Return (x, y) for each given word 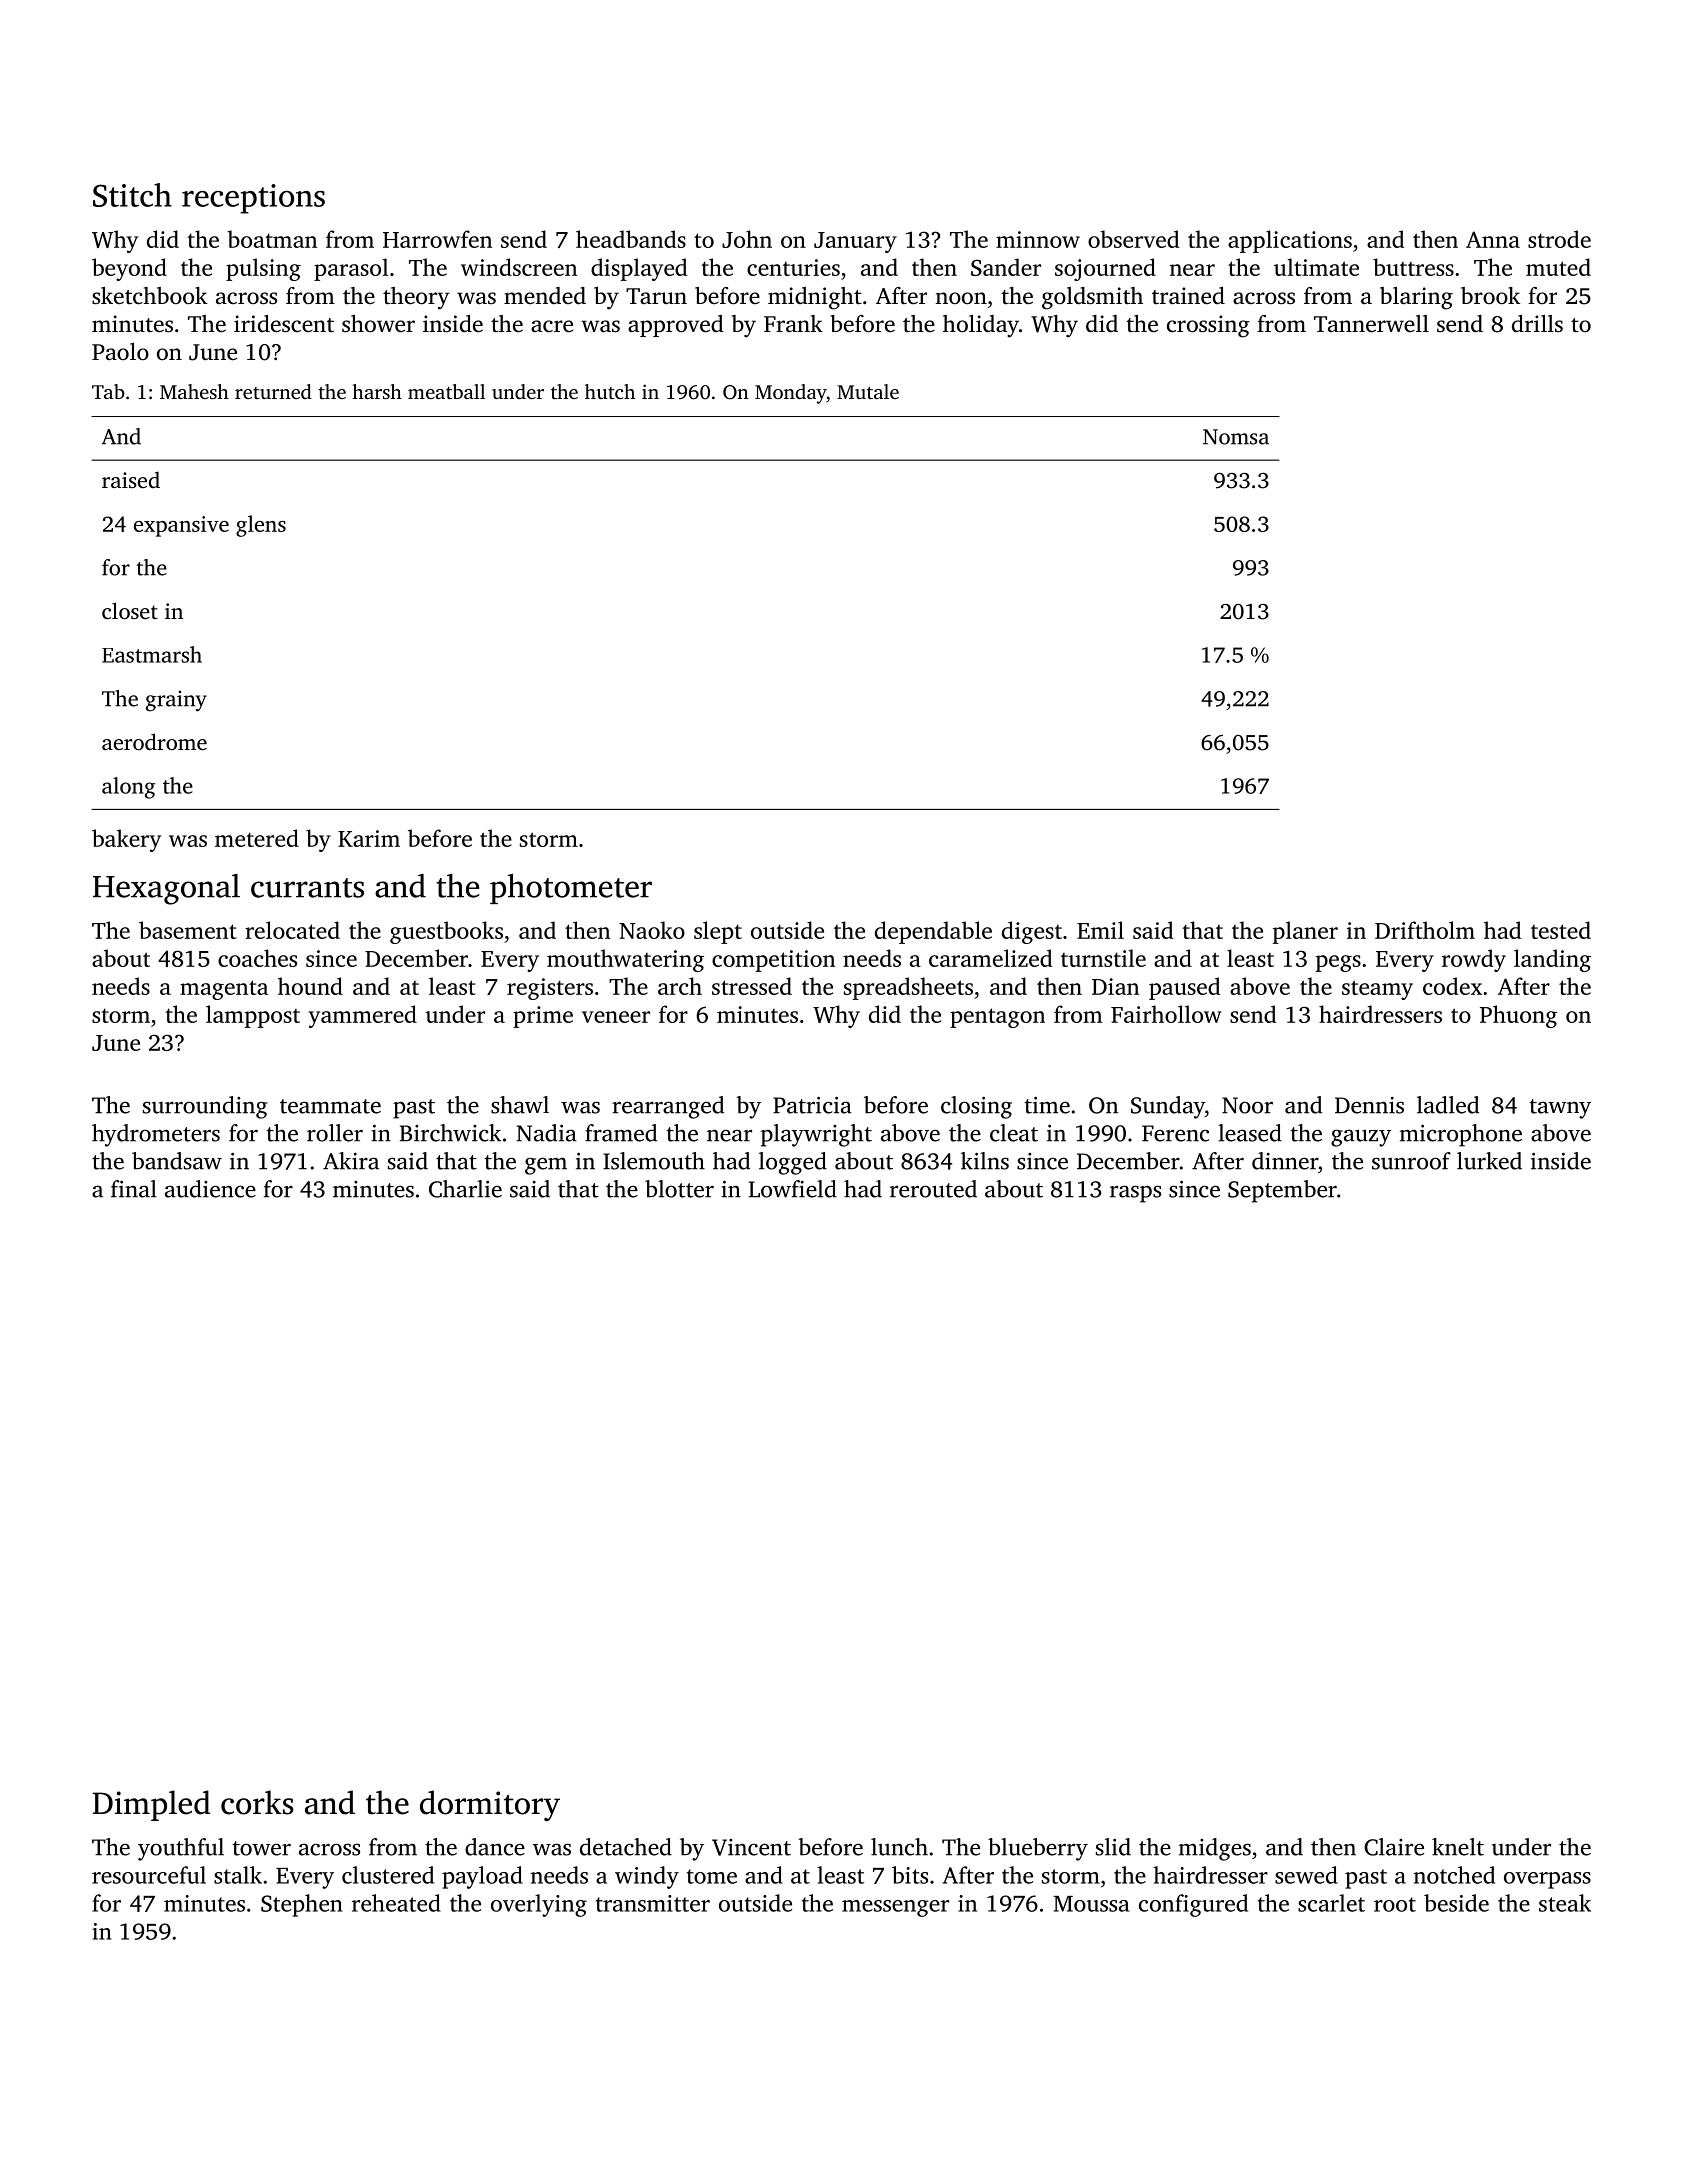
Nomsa (1236, 437)
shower (378, 324)
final (134, 1189)
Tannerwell (1371, 324)
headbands (631, 239)
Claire (1394, 1847)
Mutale (868, 391)
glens (261, 526)
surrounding (205, 1107)
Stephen (302, 1905)
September (1282, 1191)
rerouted (933, 1189)
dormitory (490, 1805)
